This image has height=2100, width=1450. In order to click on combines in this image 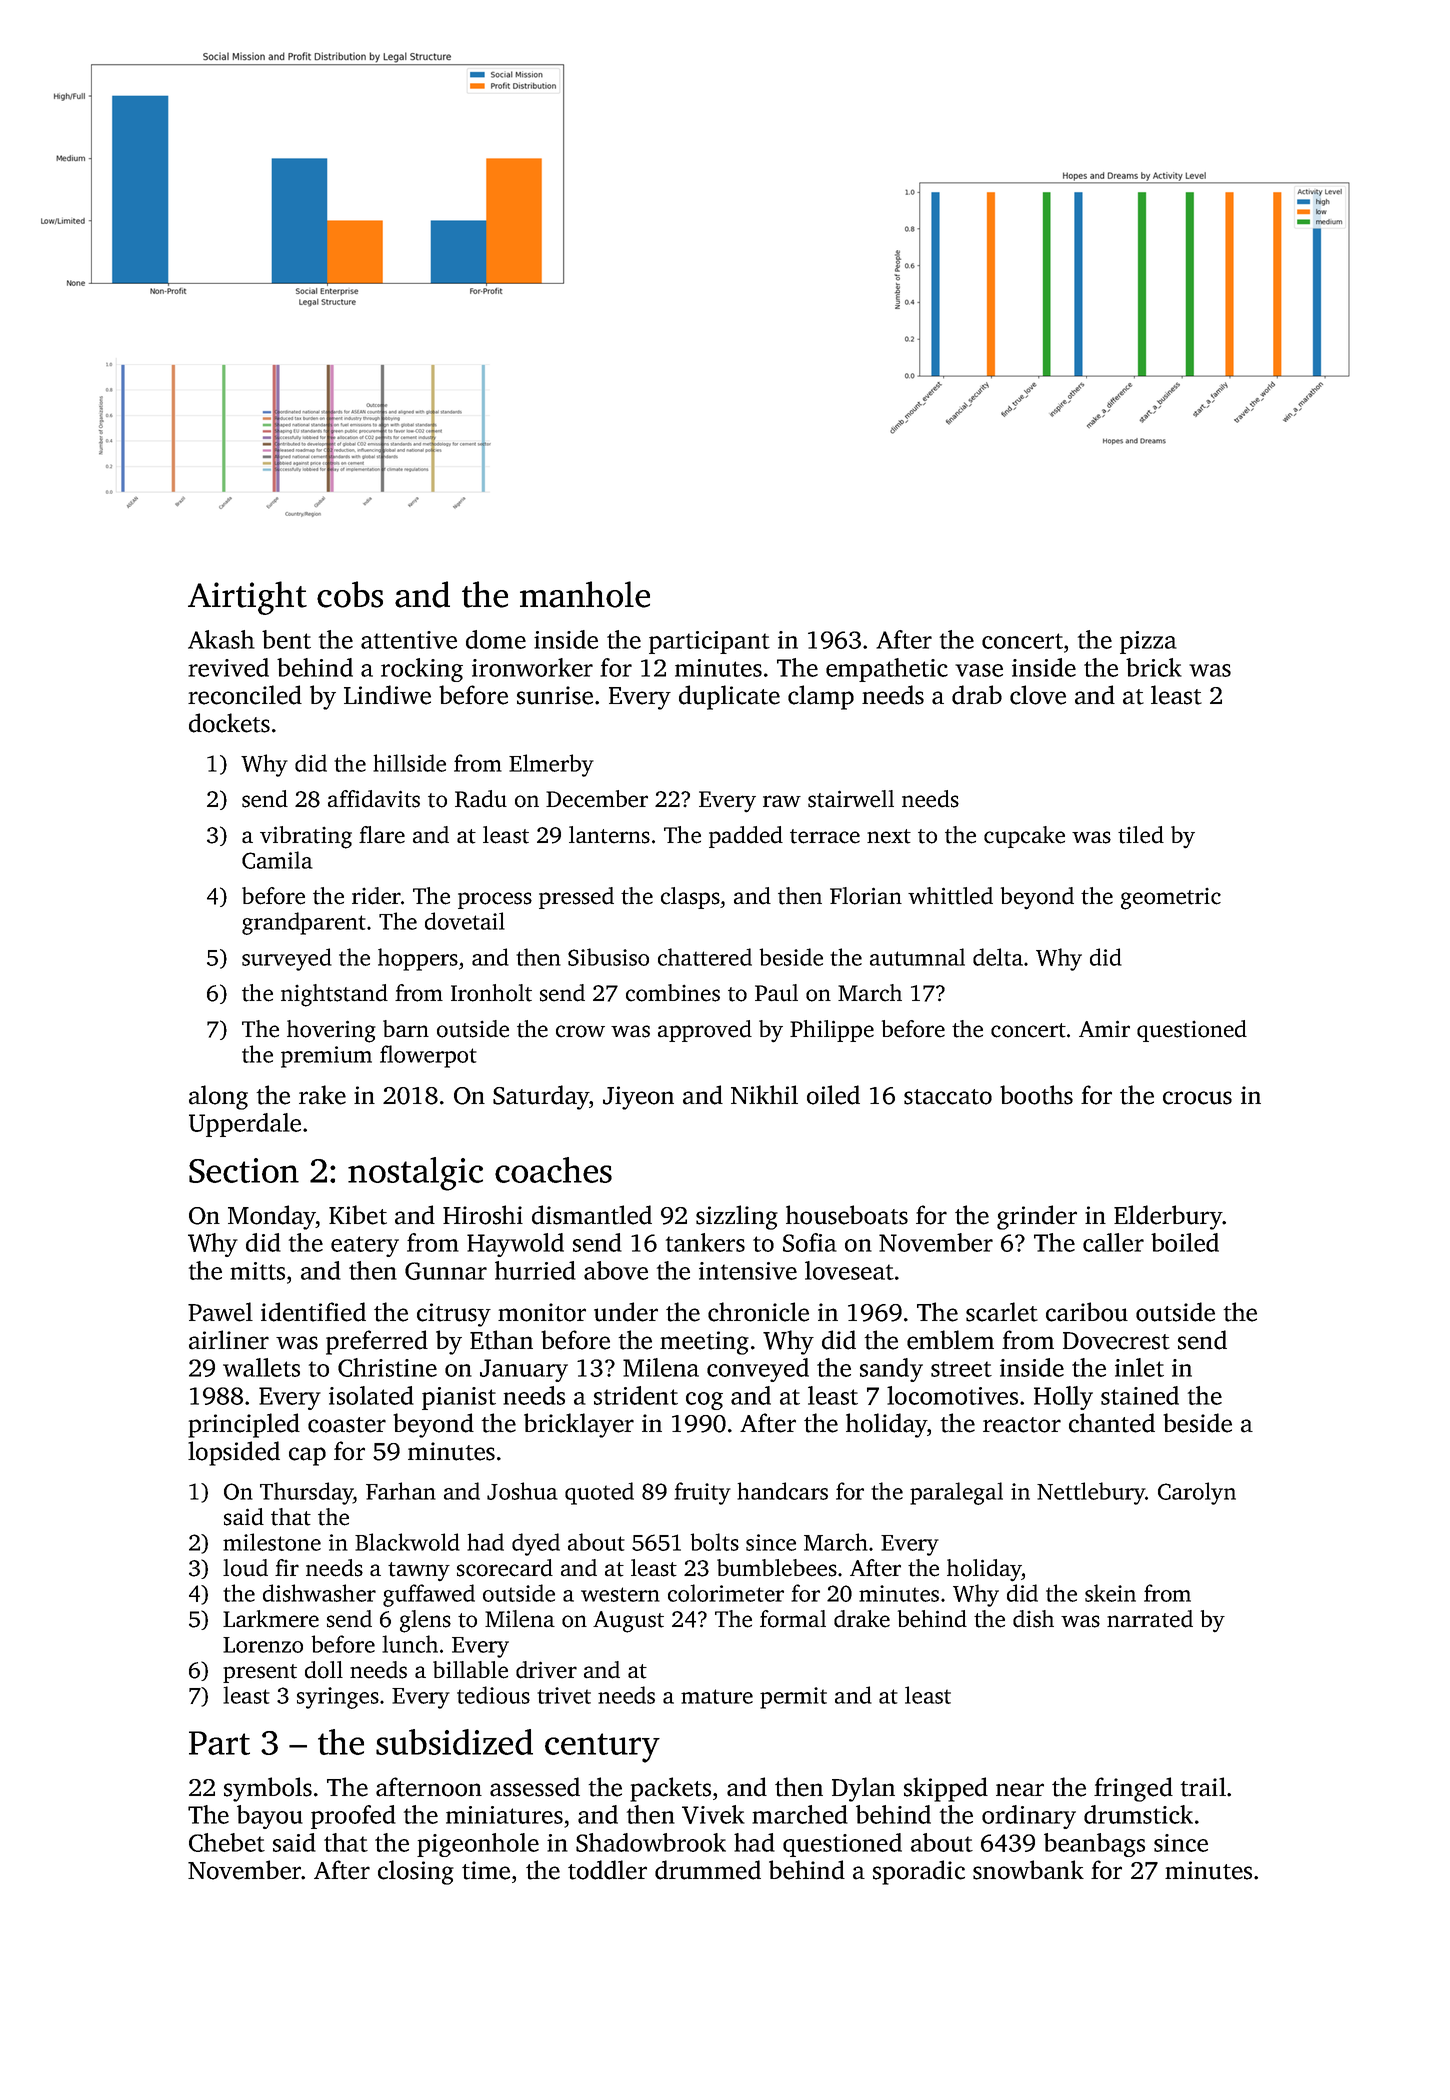, I will do `click(673, 993)`.
